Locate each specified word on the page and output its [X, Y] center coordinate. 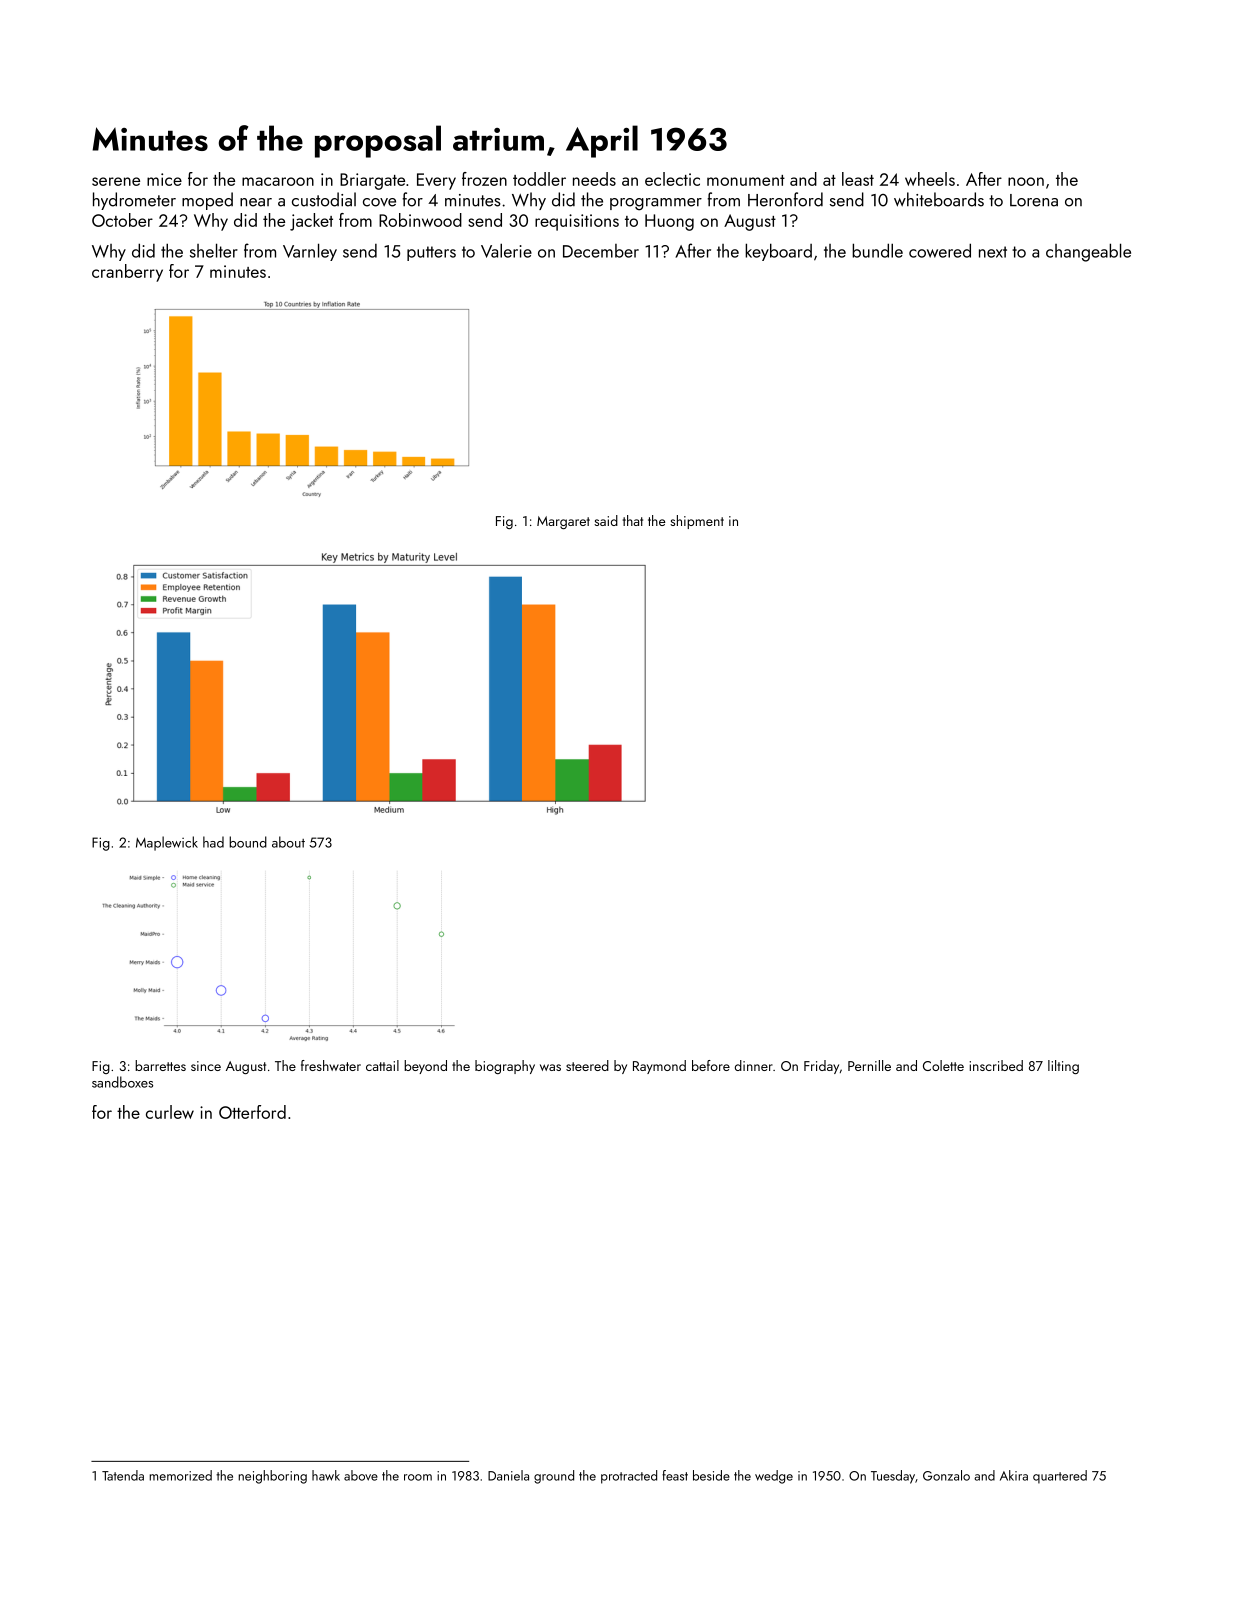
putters [431, 253]
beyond [425, 1067]
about [288, 842]
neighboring [272, 1477]
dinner [754, 1065]
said [606, 520]
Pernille [869, 1065]
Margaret [563, 522]
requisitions [577, 222]
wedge [774, 1477]
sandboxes [122, 1082]
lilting [1063, 1067]
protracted [629, 1477]
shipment [697, 522]
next [993, 252]
